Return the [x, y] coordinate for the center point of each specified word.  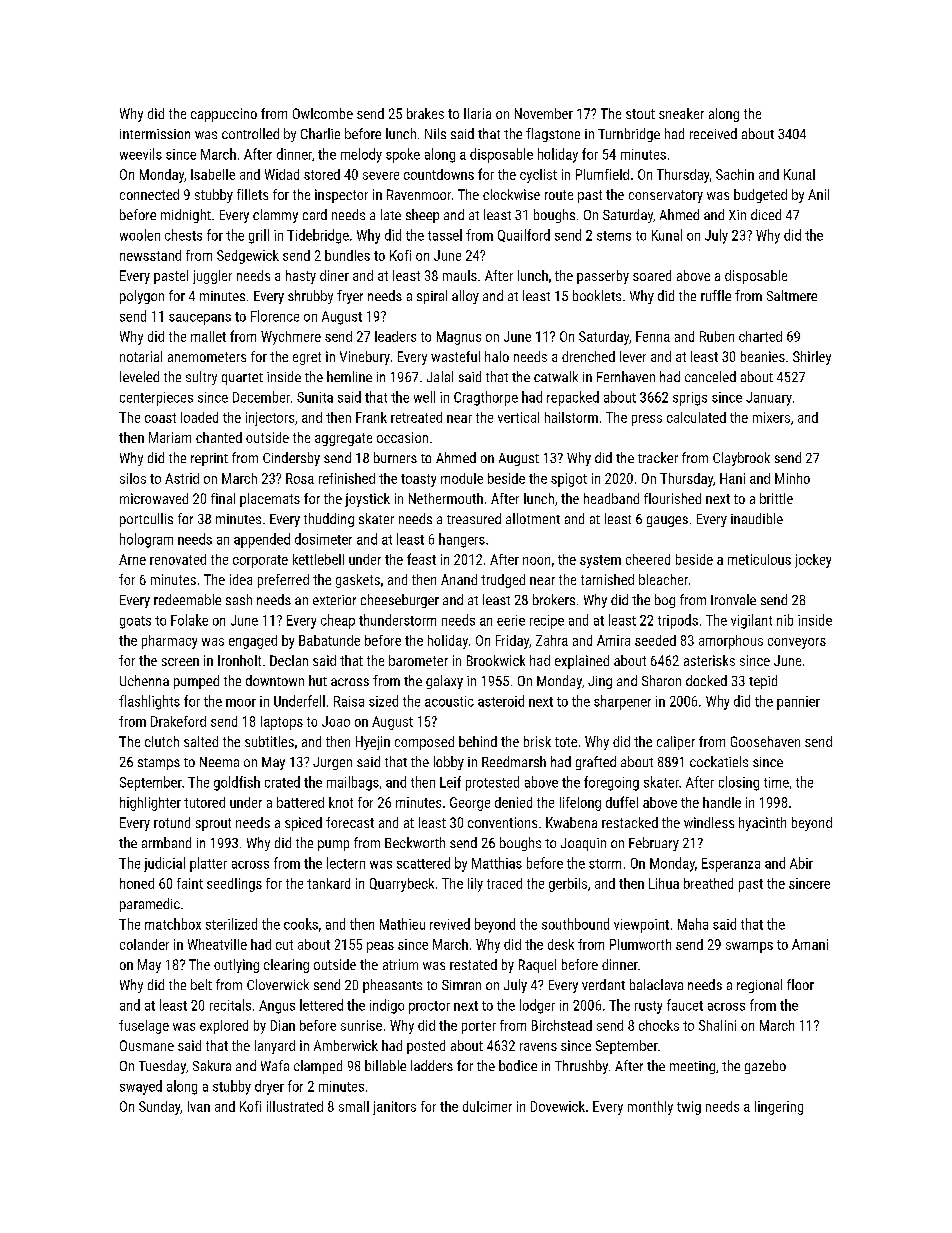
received [713, 133]
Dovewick [558, 1106]
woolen [140, 235]
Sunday [159, 1108]
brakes [425, 113]
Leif [450, 782]
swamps [749, 947]
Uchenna [144, 680]
